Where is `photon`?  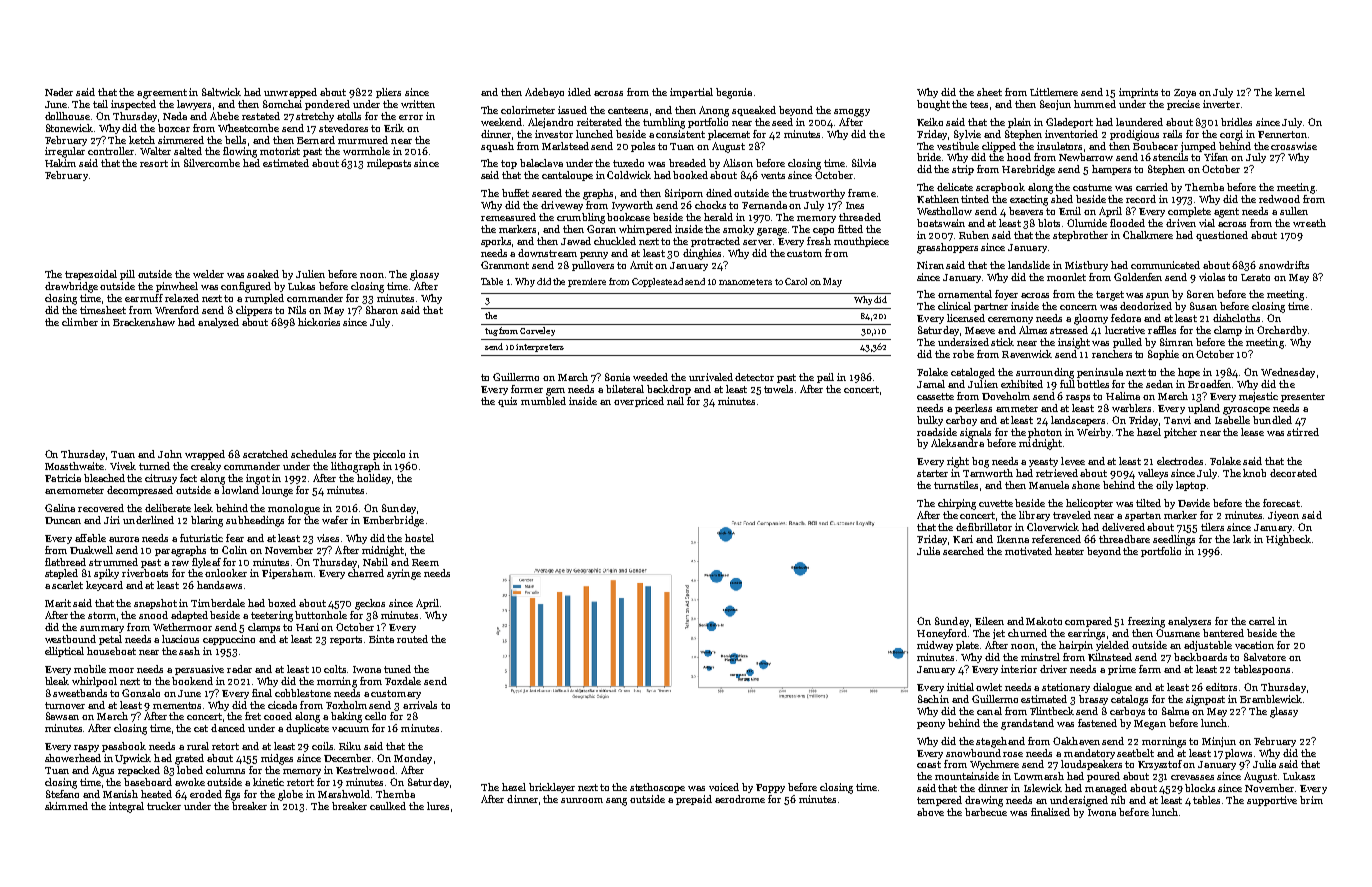 photon is located at coordinates (1045, 433).
